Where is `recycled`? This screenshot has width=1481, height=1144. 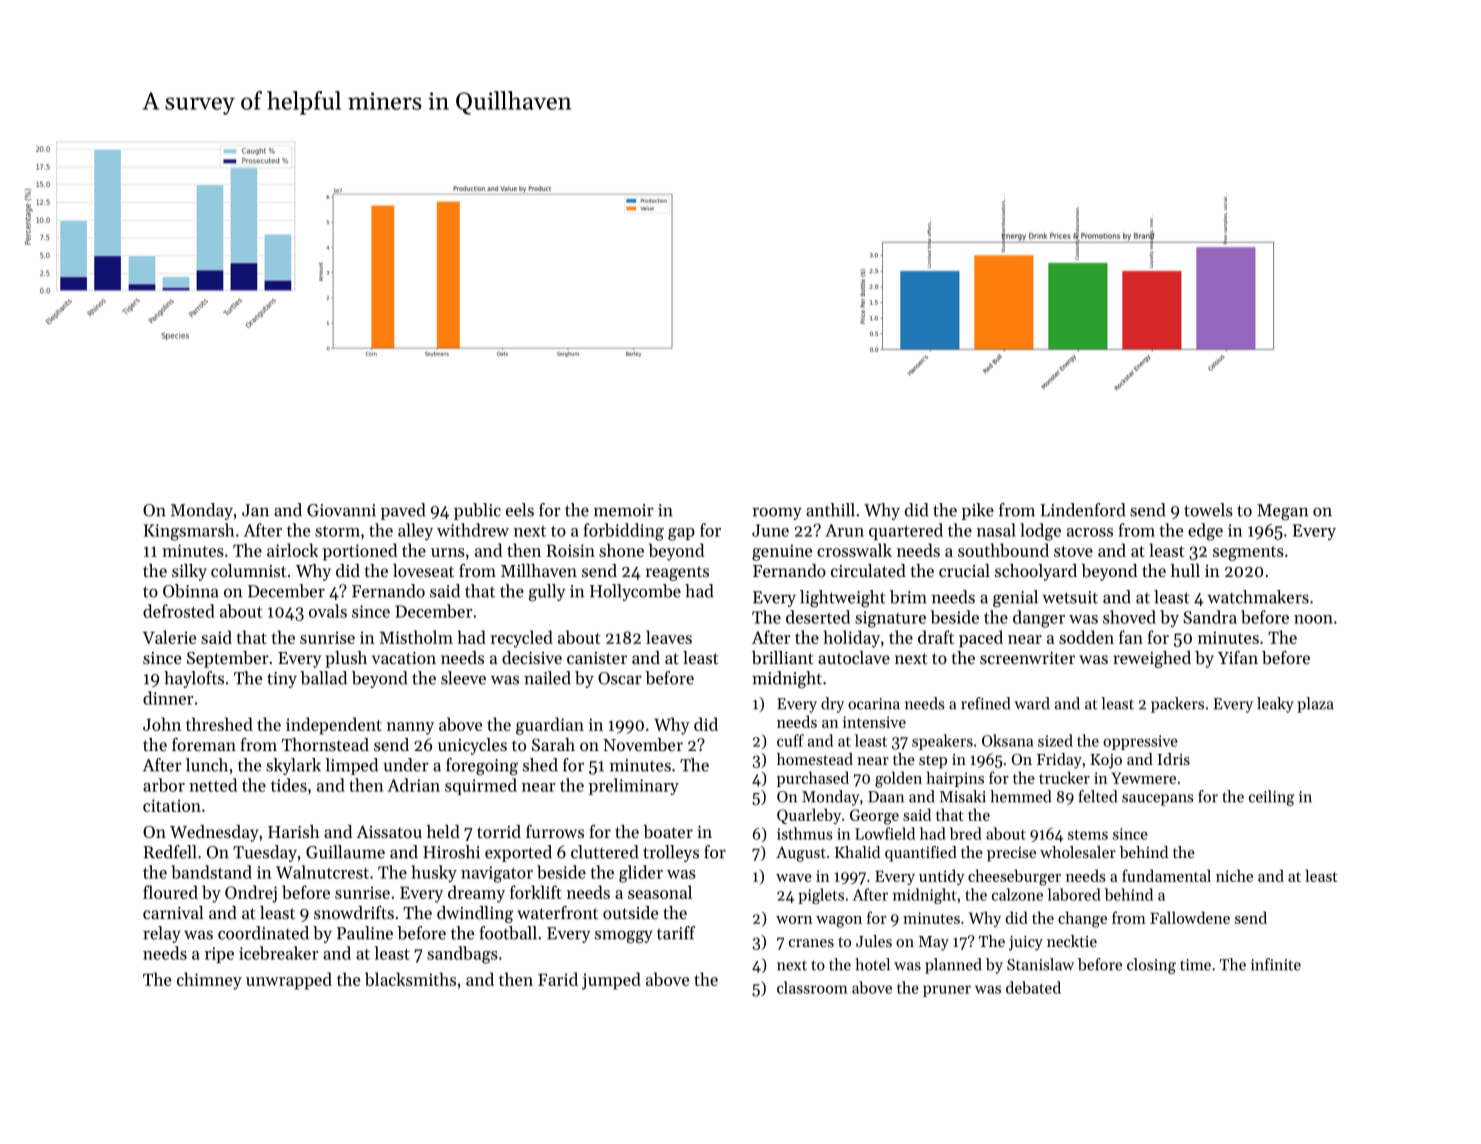
recycled is located at coordinates (521, 639).
